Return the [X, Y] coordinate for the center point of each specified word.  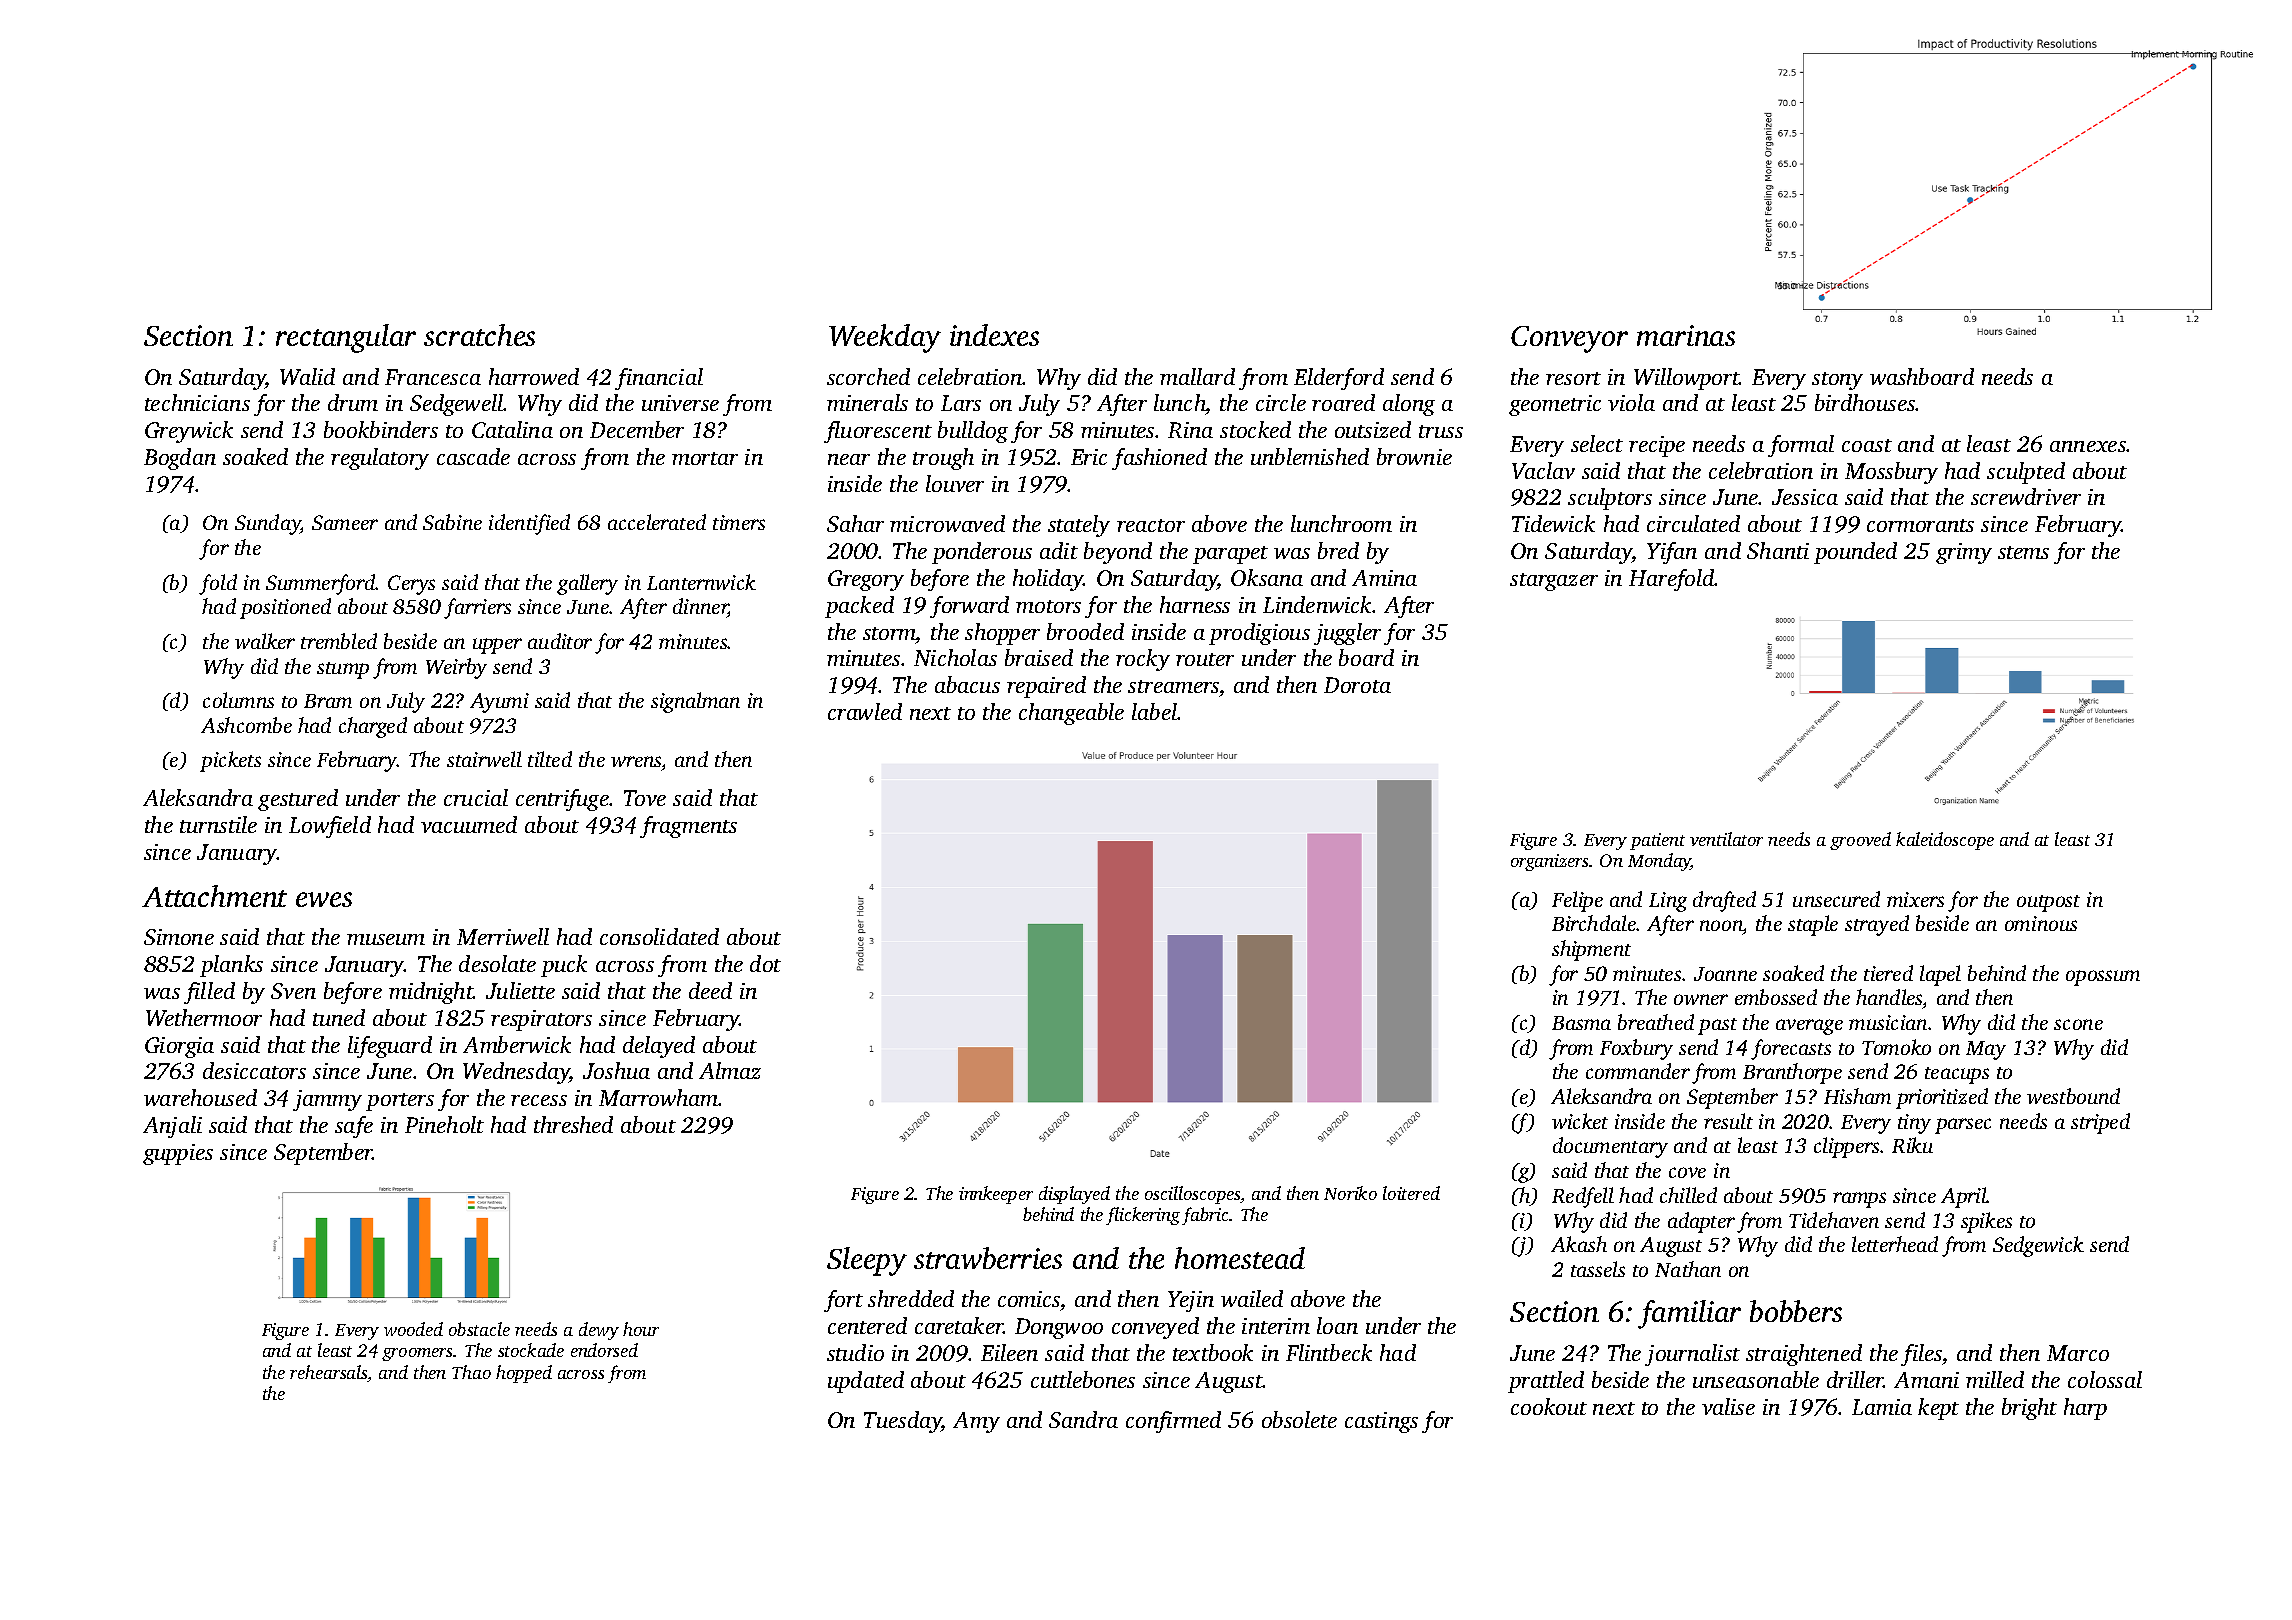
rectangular [346, 338]
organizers [1549, 862]
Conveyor [1569, 339]
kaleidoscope [1945, 841]
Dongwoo [1059, 1328]
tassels [1598, 1269]
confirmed [1173, 1422]
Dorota [1357, 685]
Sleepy [867, 1261]
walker [265, 641]
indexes [994, 335]
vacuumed [469, 824]
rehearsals [329, 1373]
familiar [1689, 1314]
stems [2023, 552]
